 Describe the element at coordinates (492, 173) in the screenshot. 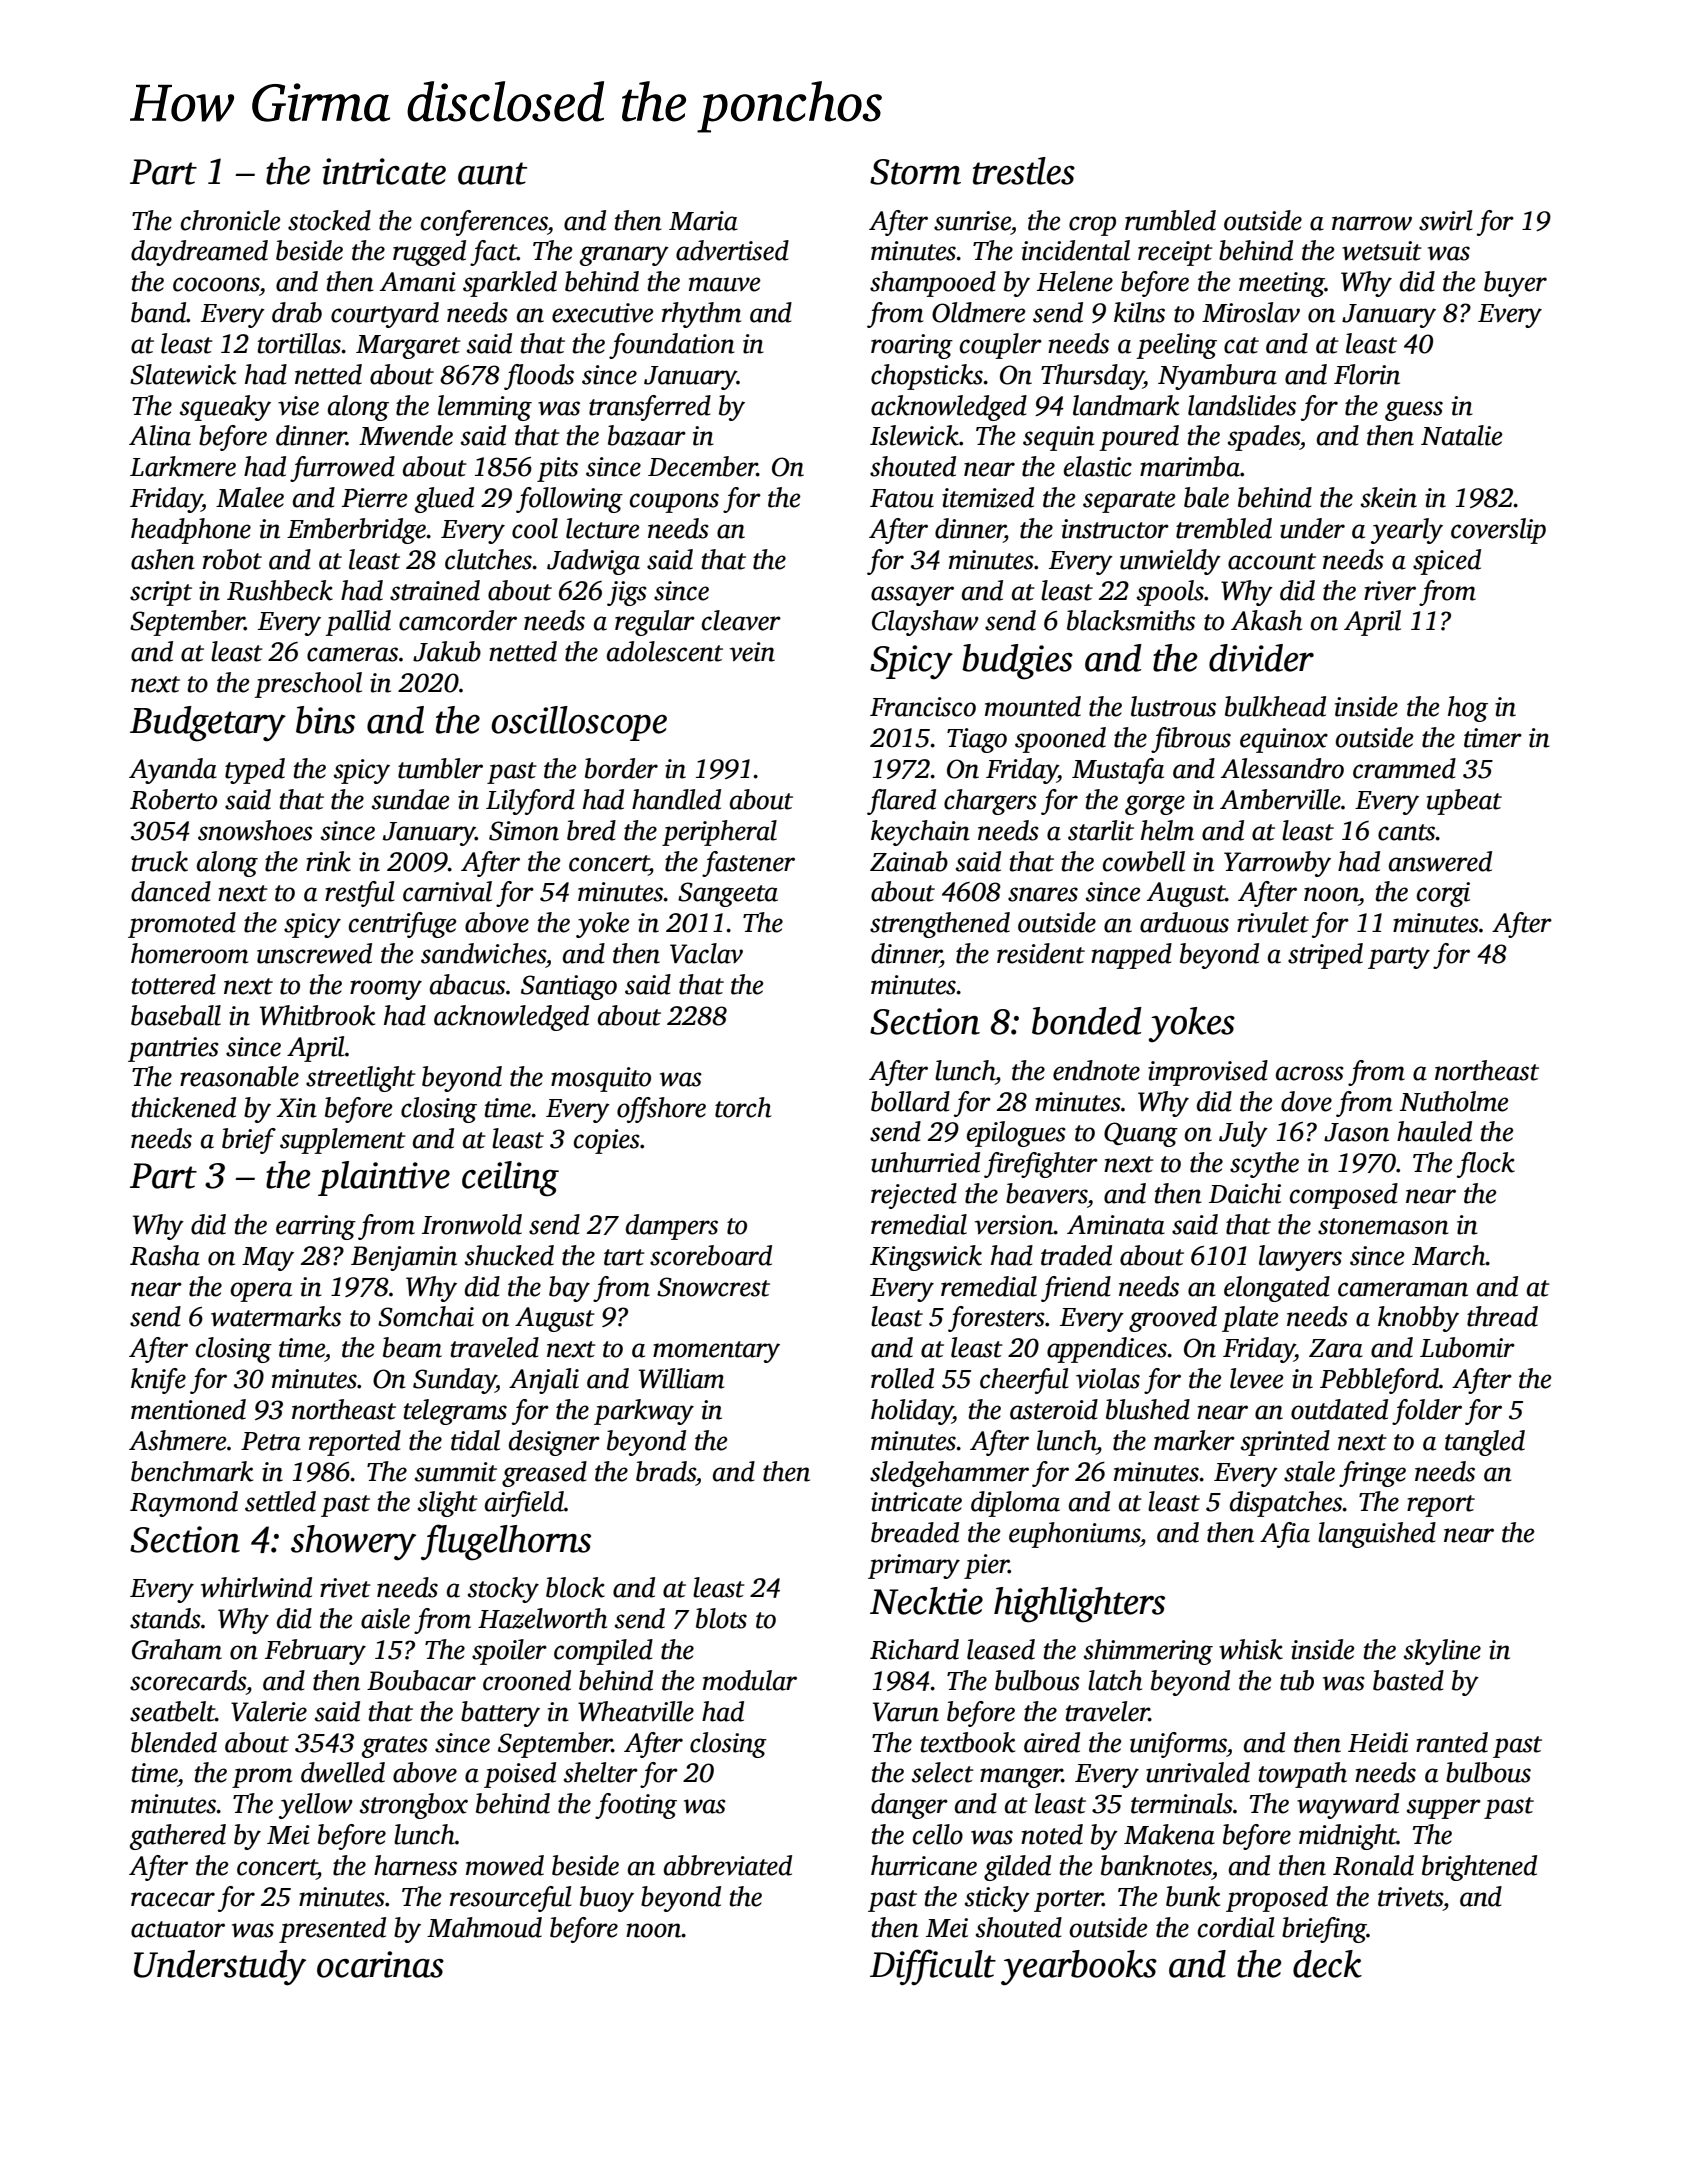

I see `aunt` at that location.
